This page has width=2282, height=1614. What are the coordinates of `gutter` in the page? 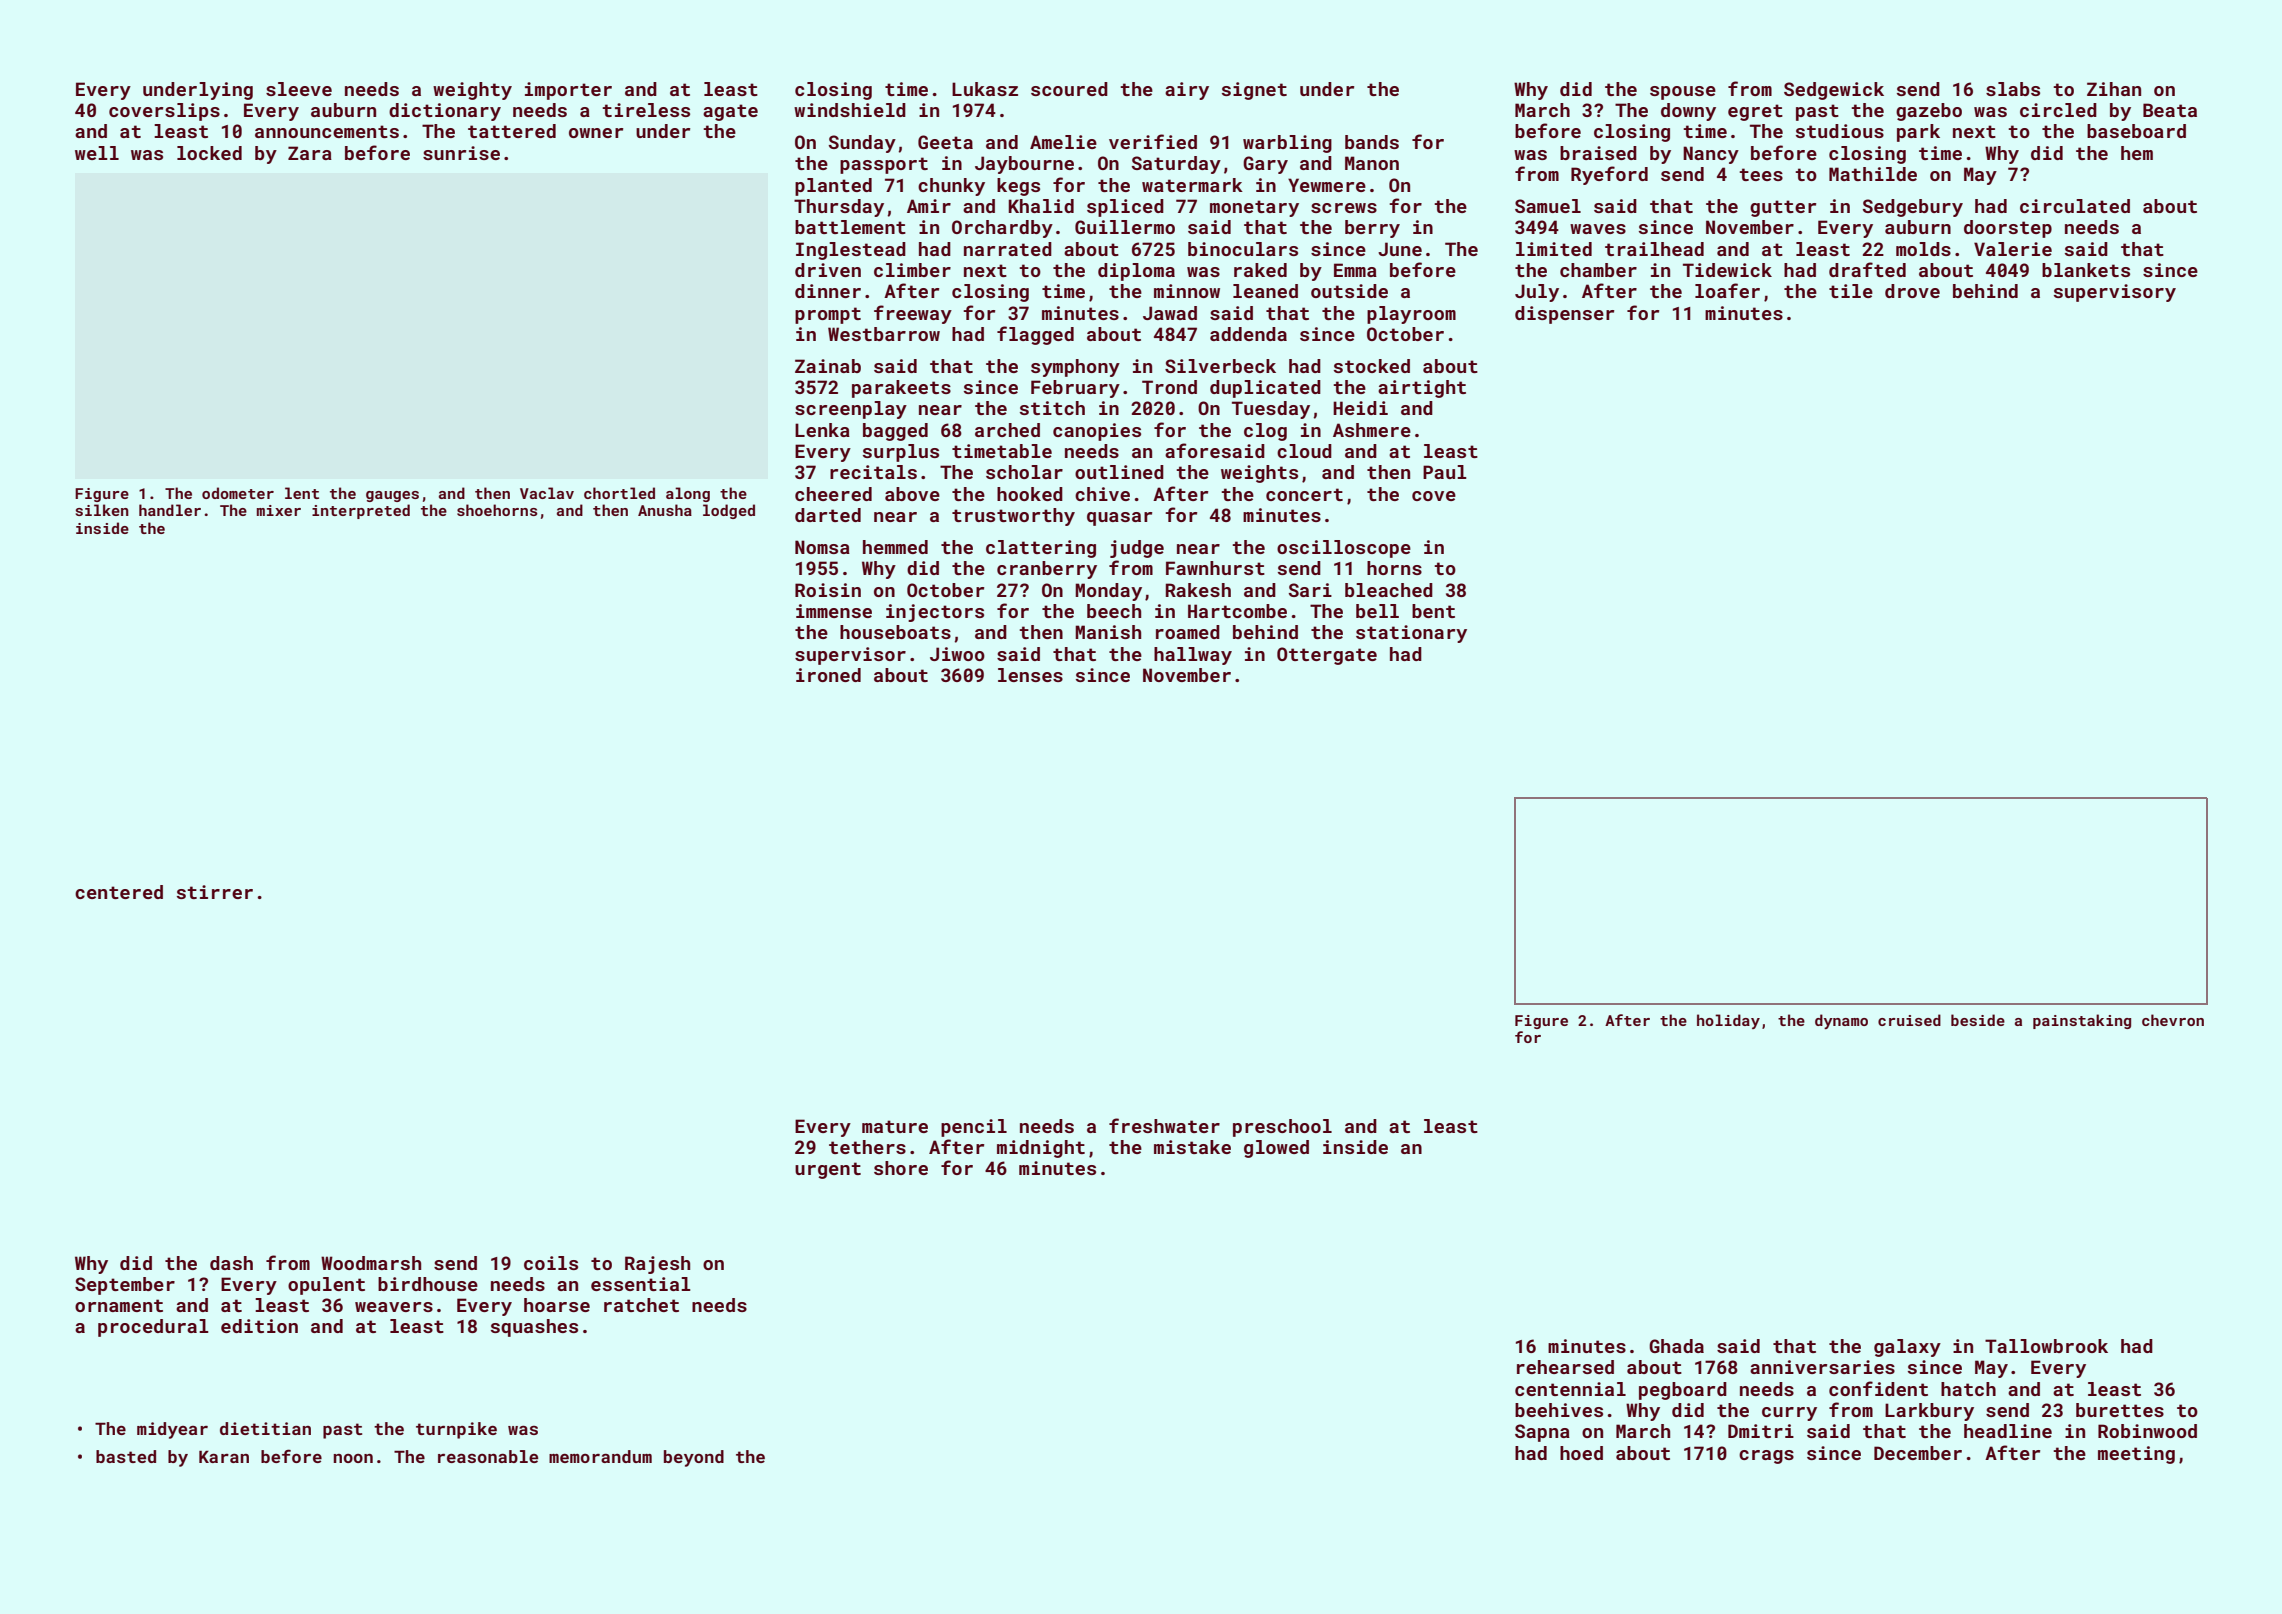 It's located at (1783, 208).
